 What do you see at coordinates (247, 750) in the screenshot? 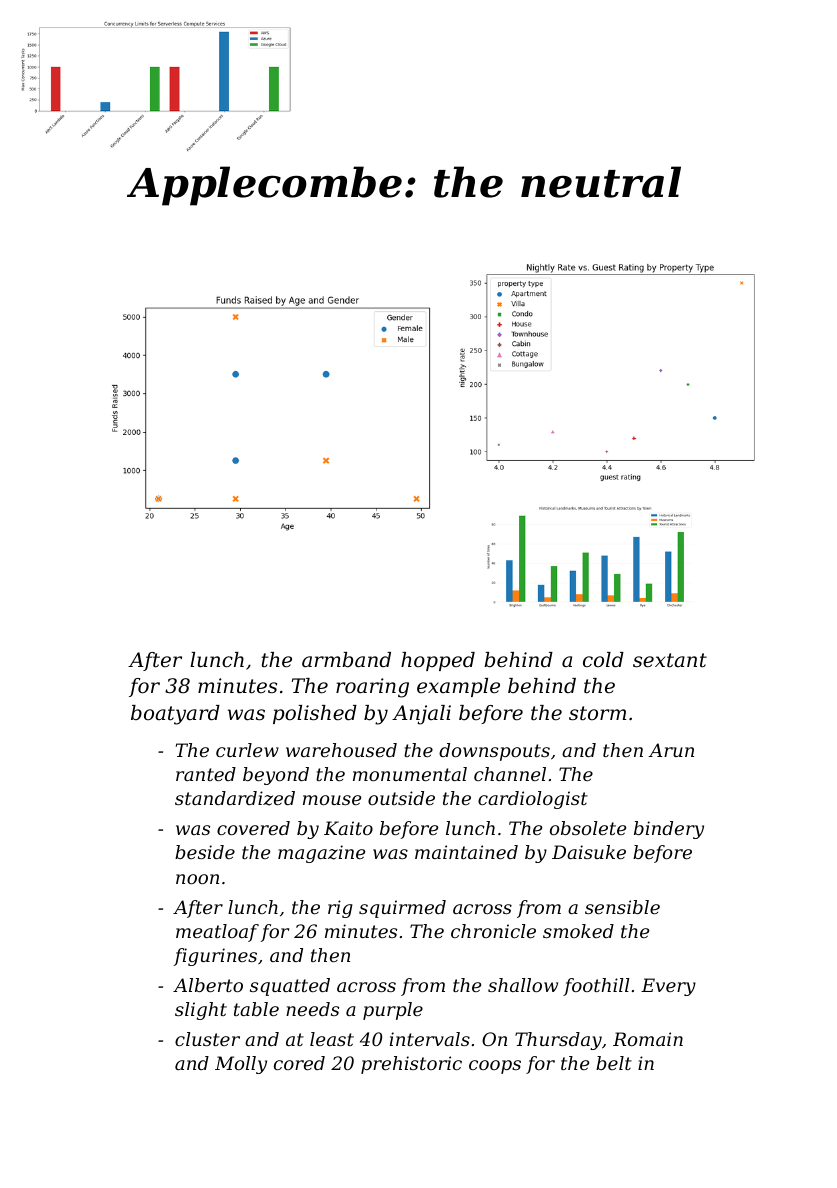
I see `curlew` at bounding box center [247, 750].
